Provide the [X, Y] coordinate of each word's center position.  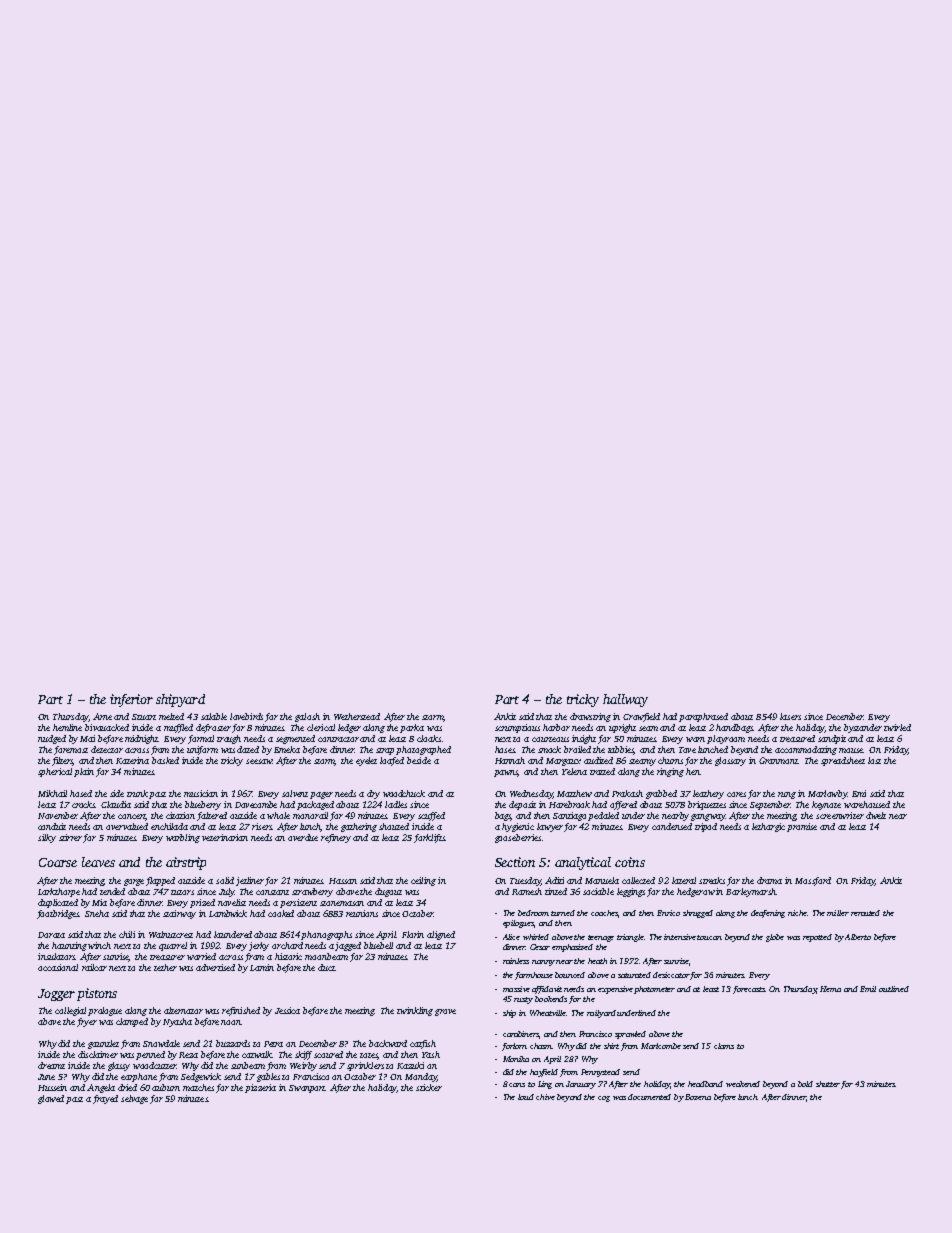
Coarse [58, 862]
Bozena [698, 1097]
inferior [131, 700]
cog [604, 1099]
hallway [625, 700]
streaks [712, 880]
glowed [51, 1099]
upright [622, 728]
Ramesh [527, 891]
